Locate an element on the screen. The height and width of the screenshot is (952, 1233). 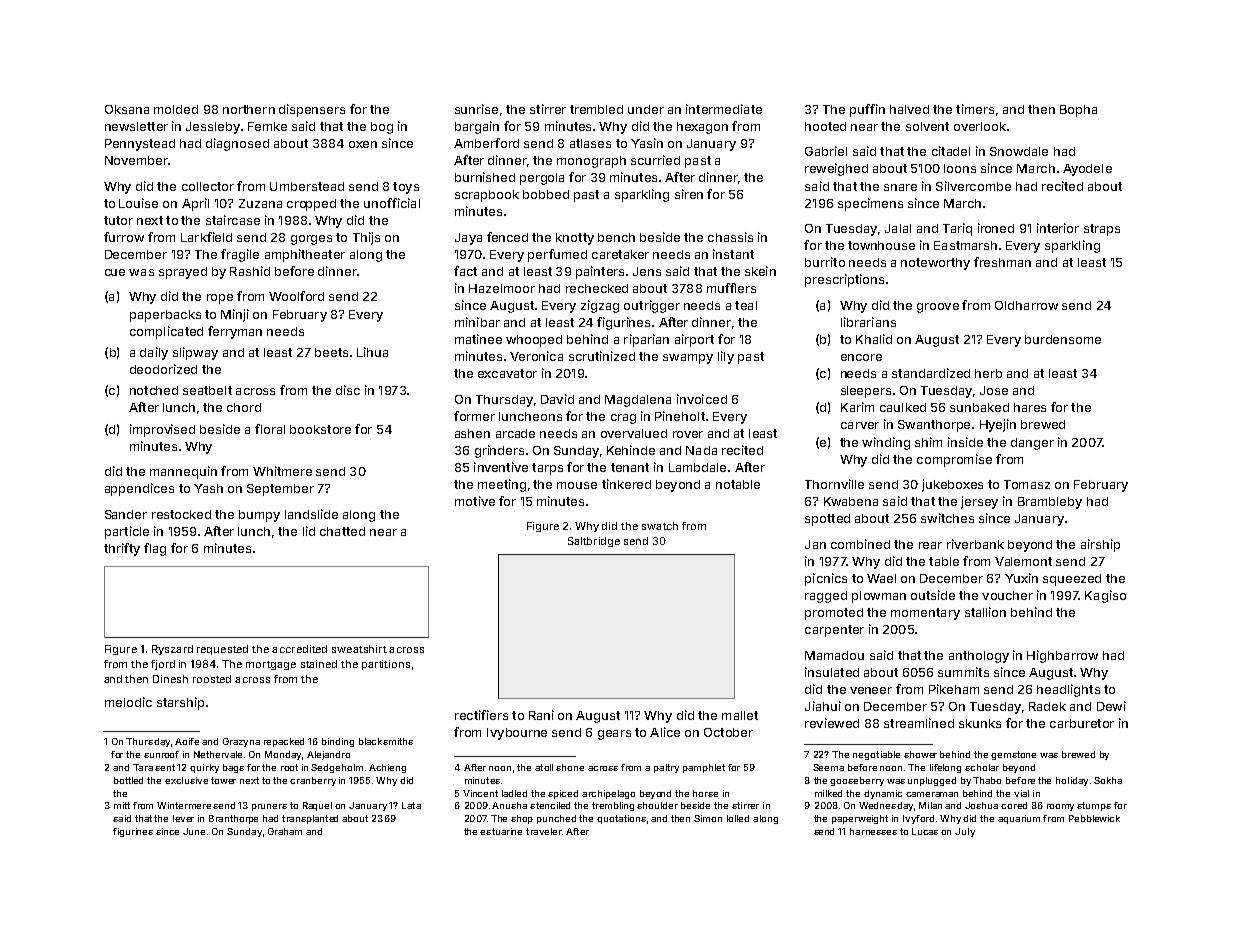
Radek is located at coordinates (1047, 706).
